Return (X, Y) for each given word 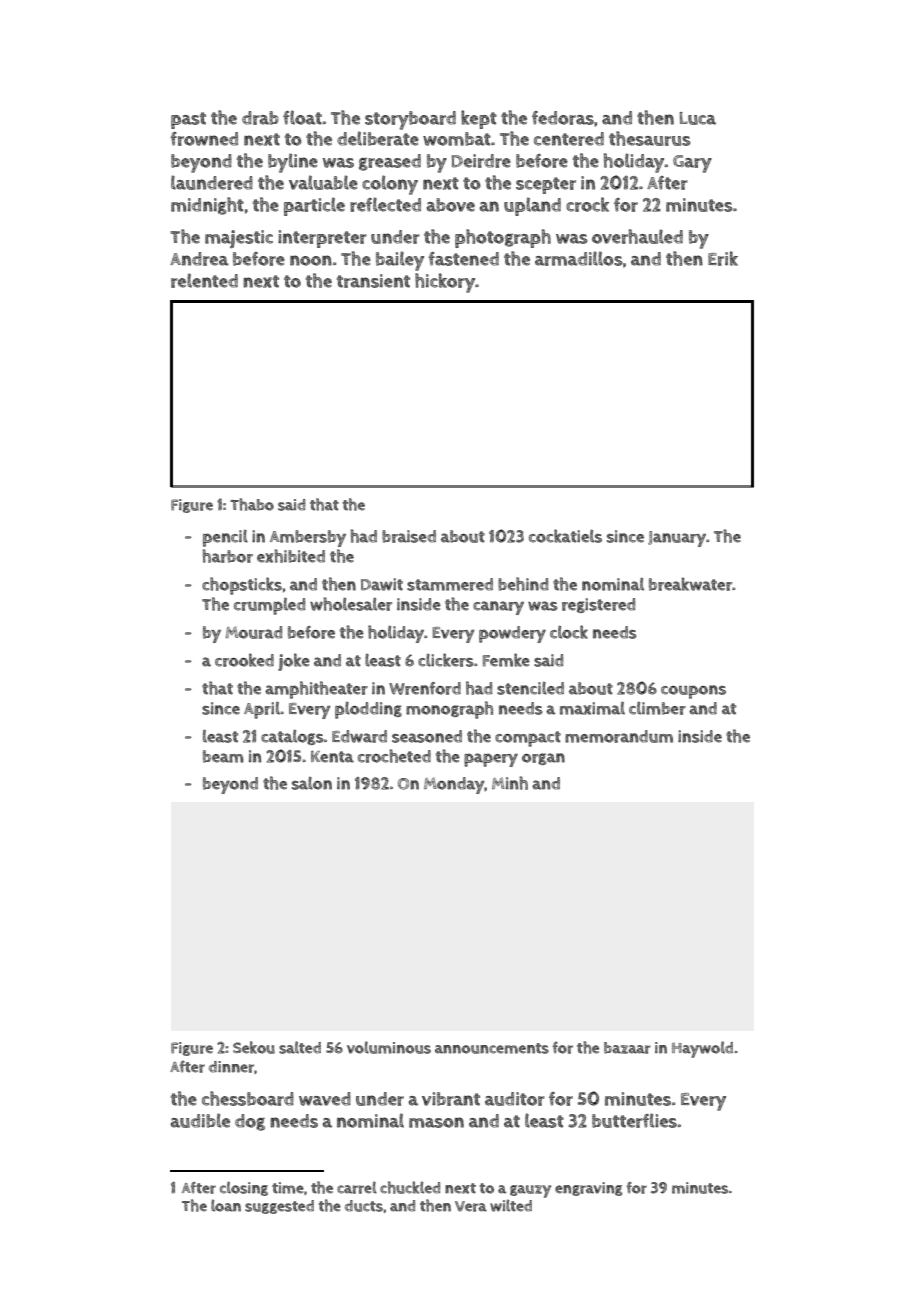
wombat (457, 139)
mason (436, 1122)
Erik (723, 258)
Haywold (702, 1049)
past (188, 120)
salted (300, 1047)
